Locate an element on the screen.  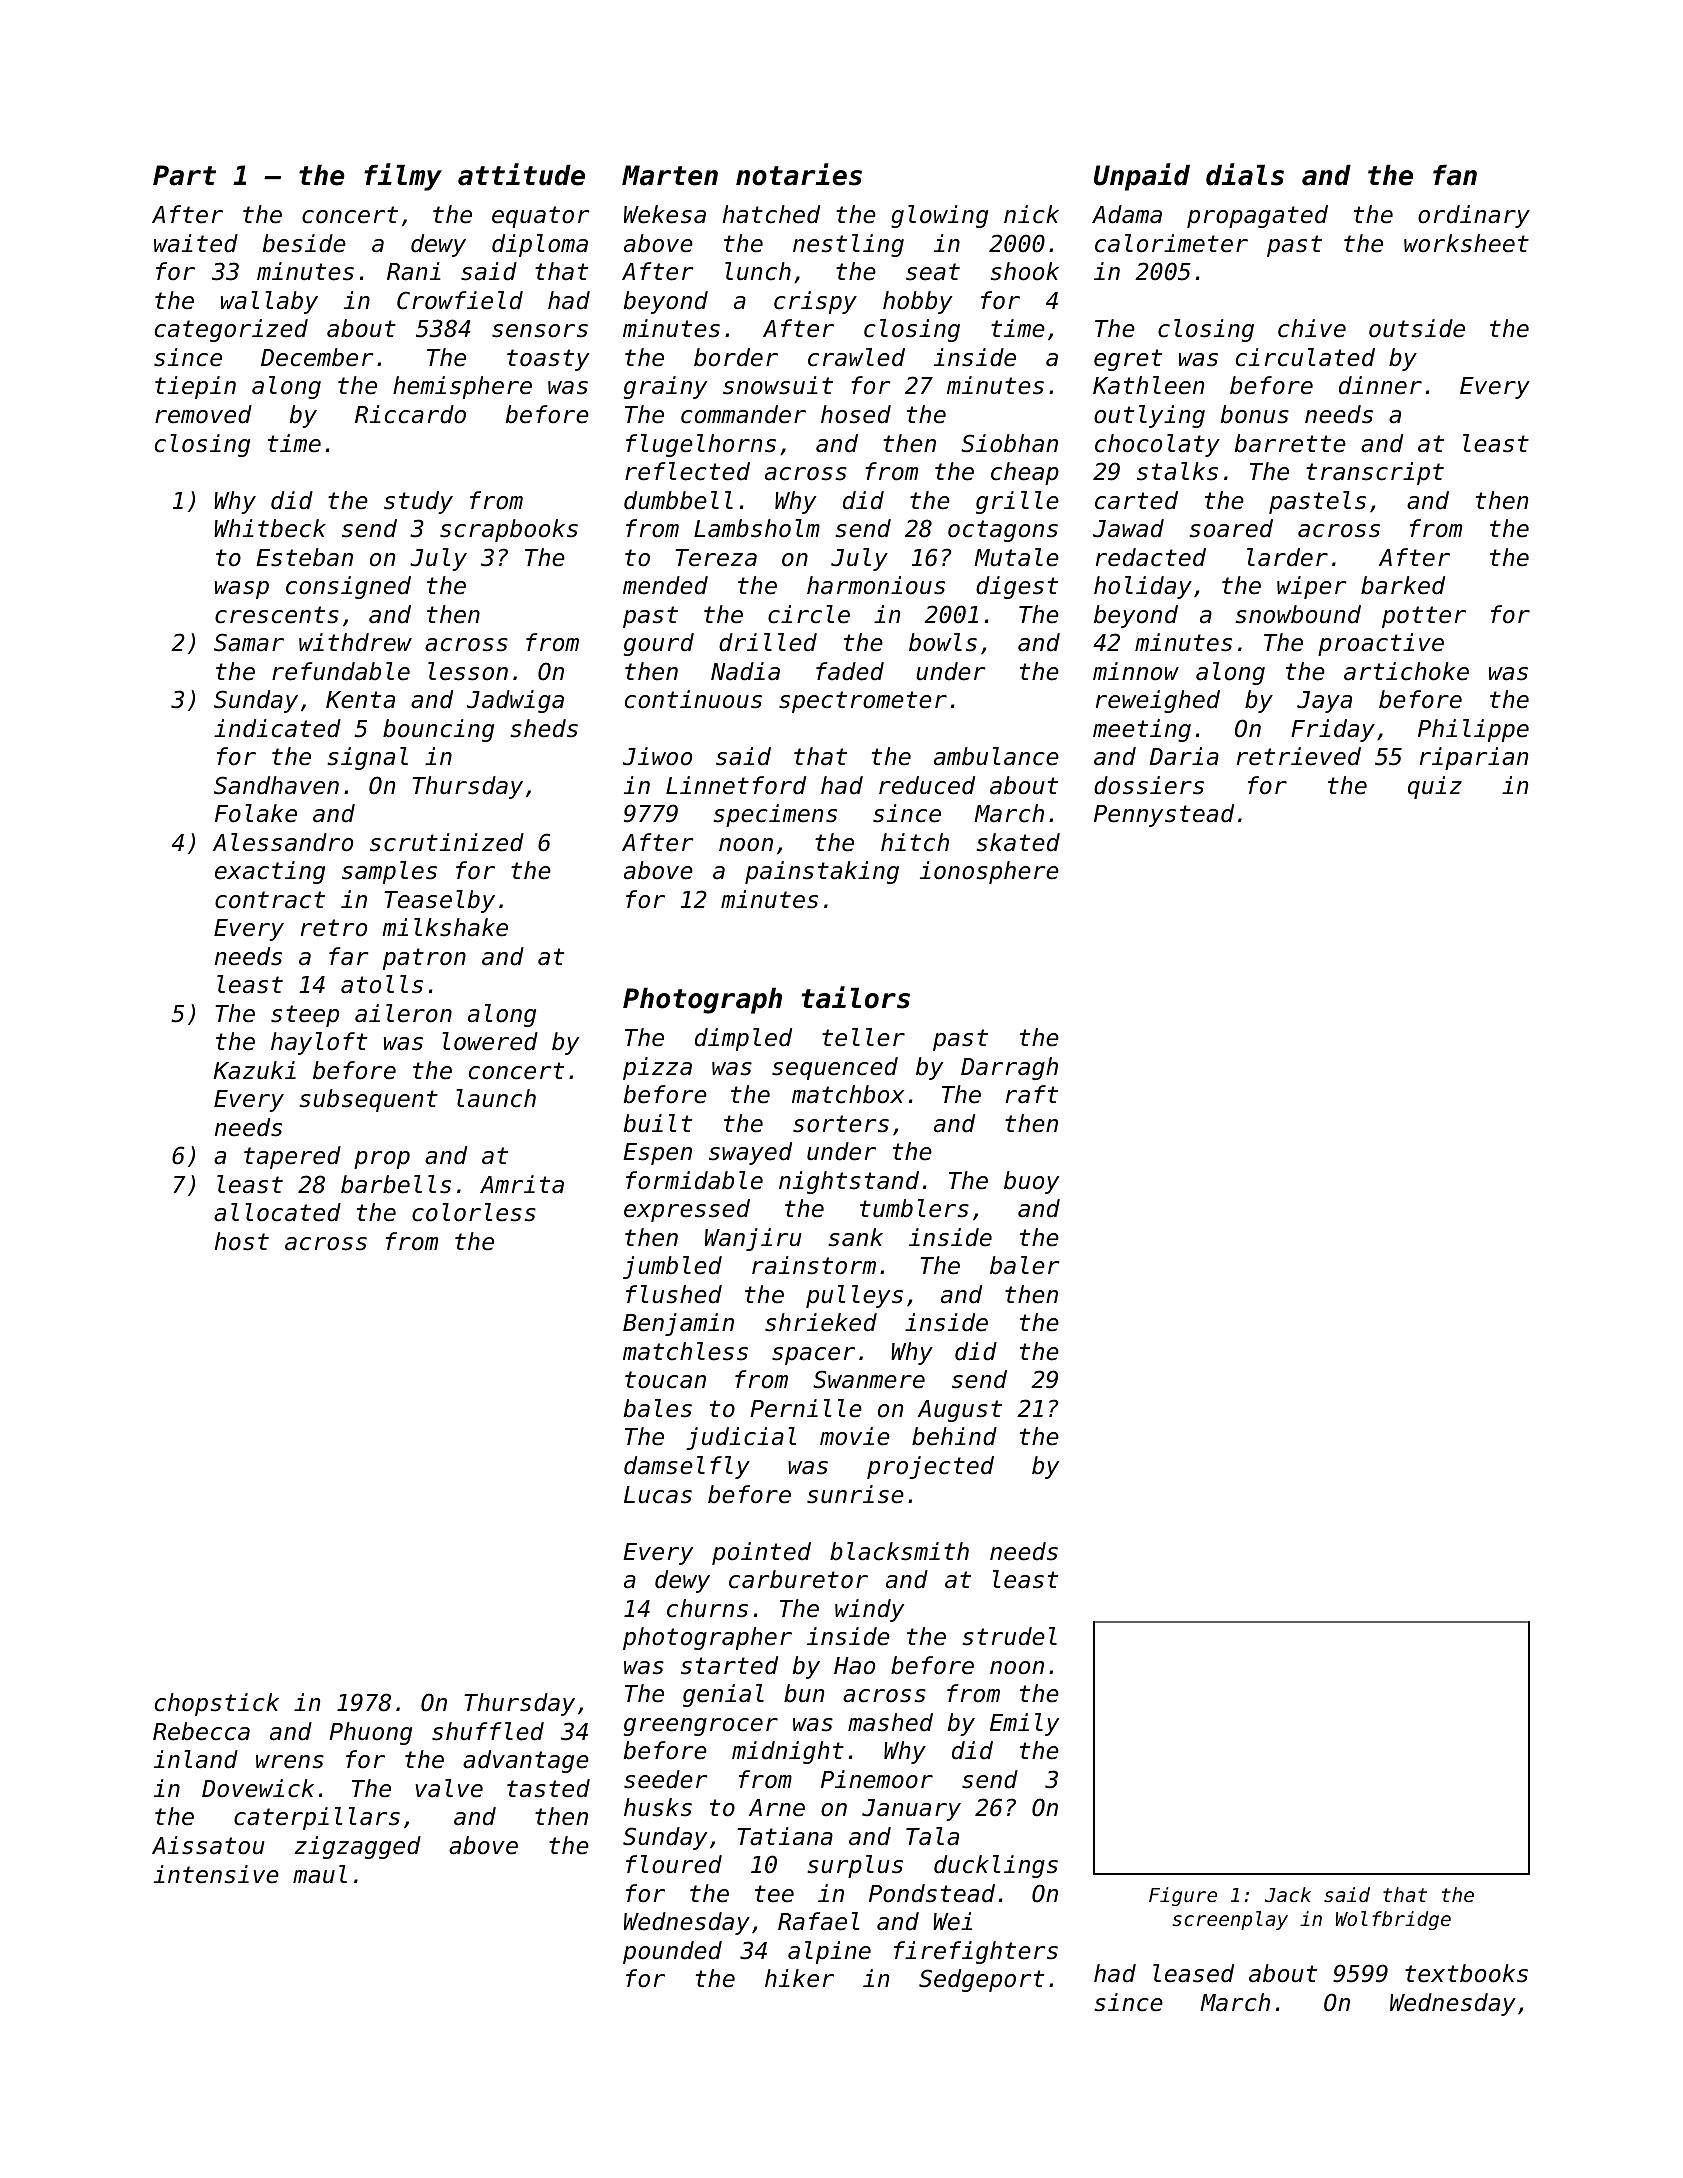
Jack is located at coordinates (1288, 1894).
